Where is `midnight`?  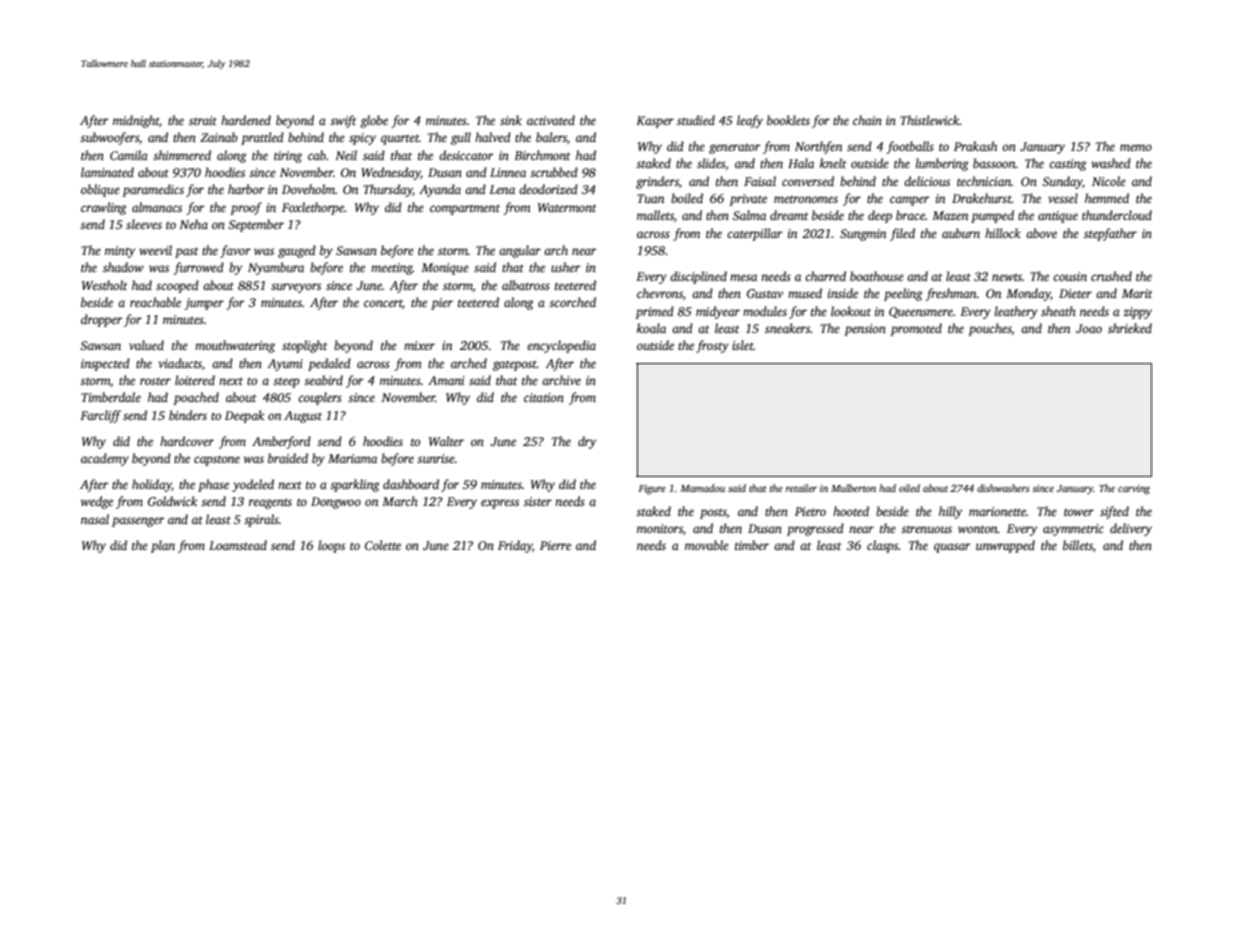 midnight is located at coordinates (136, 121).
